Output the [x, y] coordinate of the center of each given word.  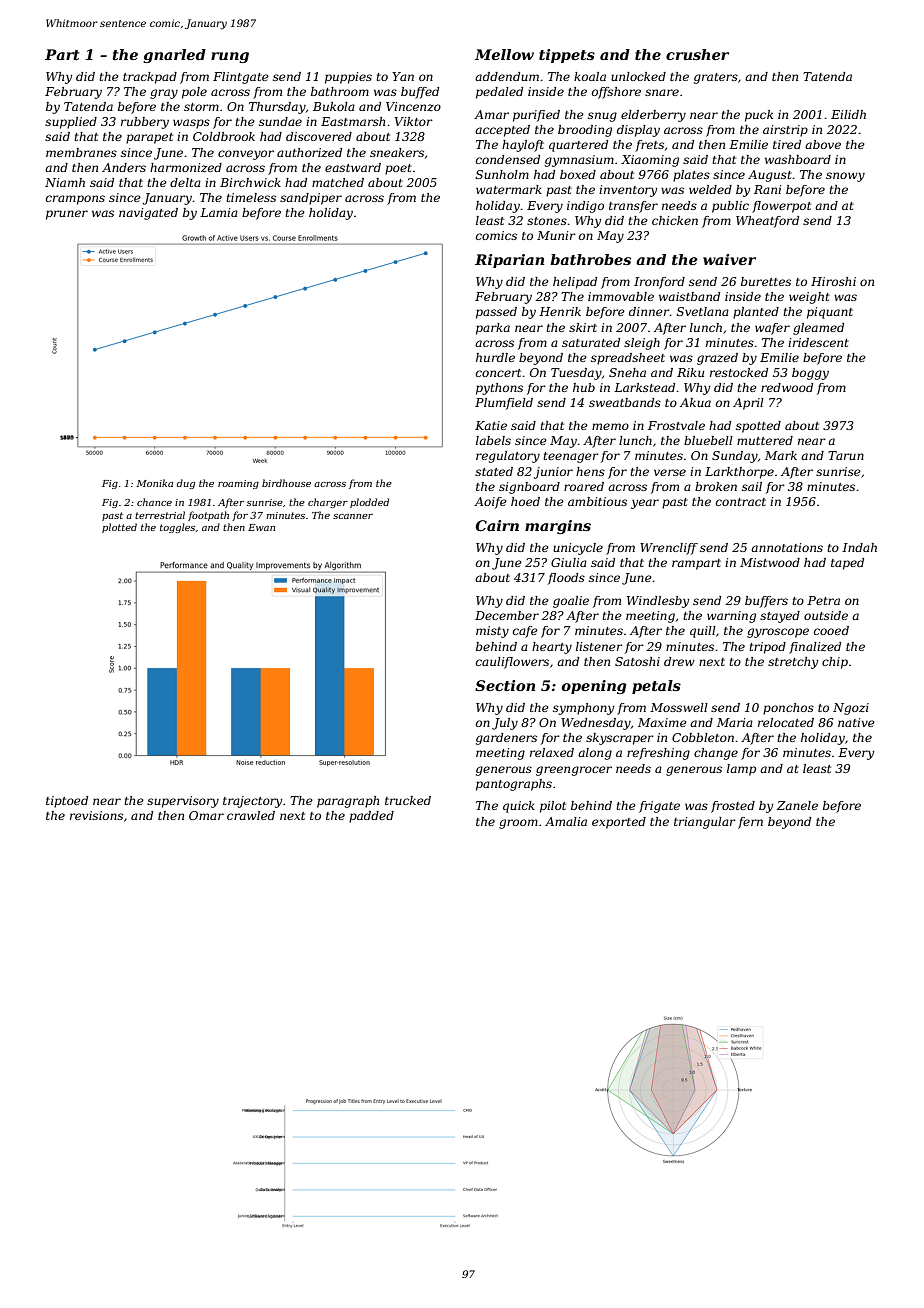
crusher [697, 54]
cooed [831, 630]
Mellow [504, 54]
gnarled [174, 56]
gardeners [506, 739]
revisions [96, 815]
